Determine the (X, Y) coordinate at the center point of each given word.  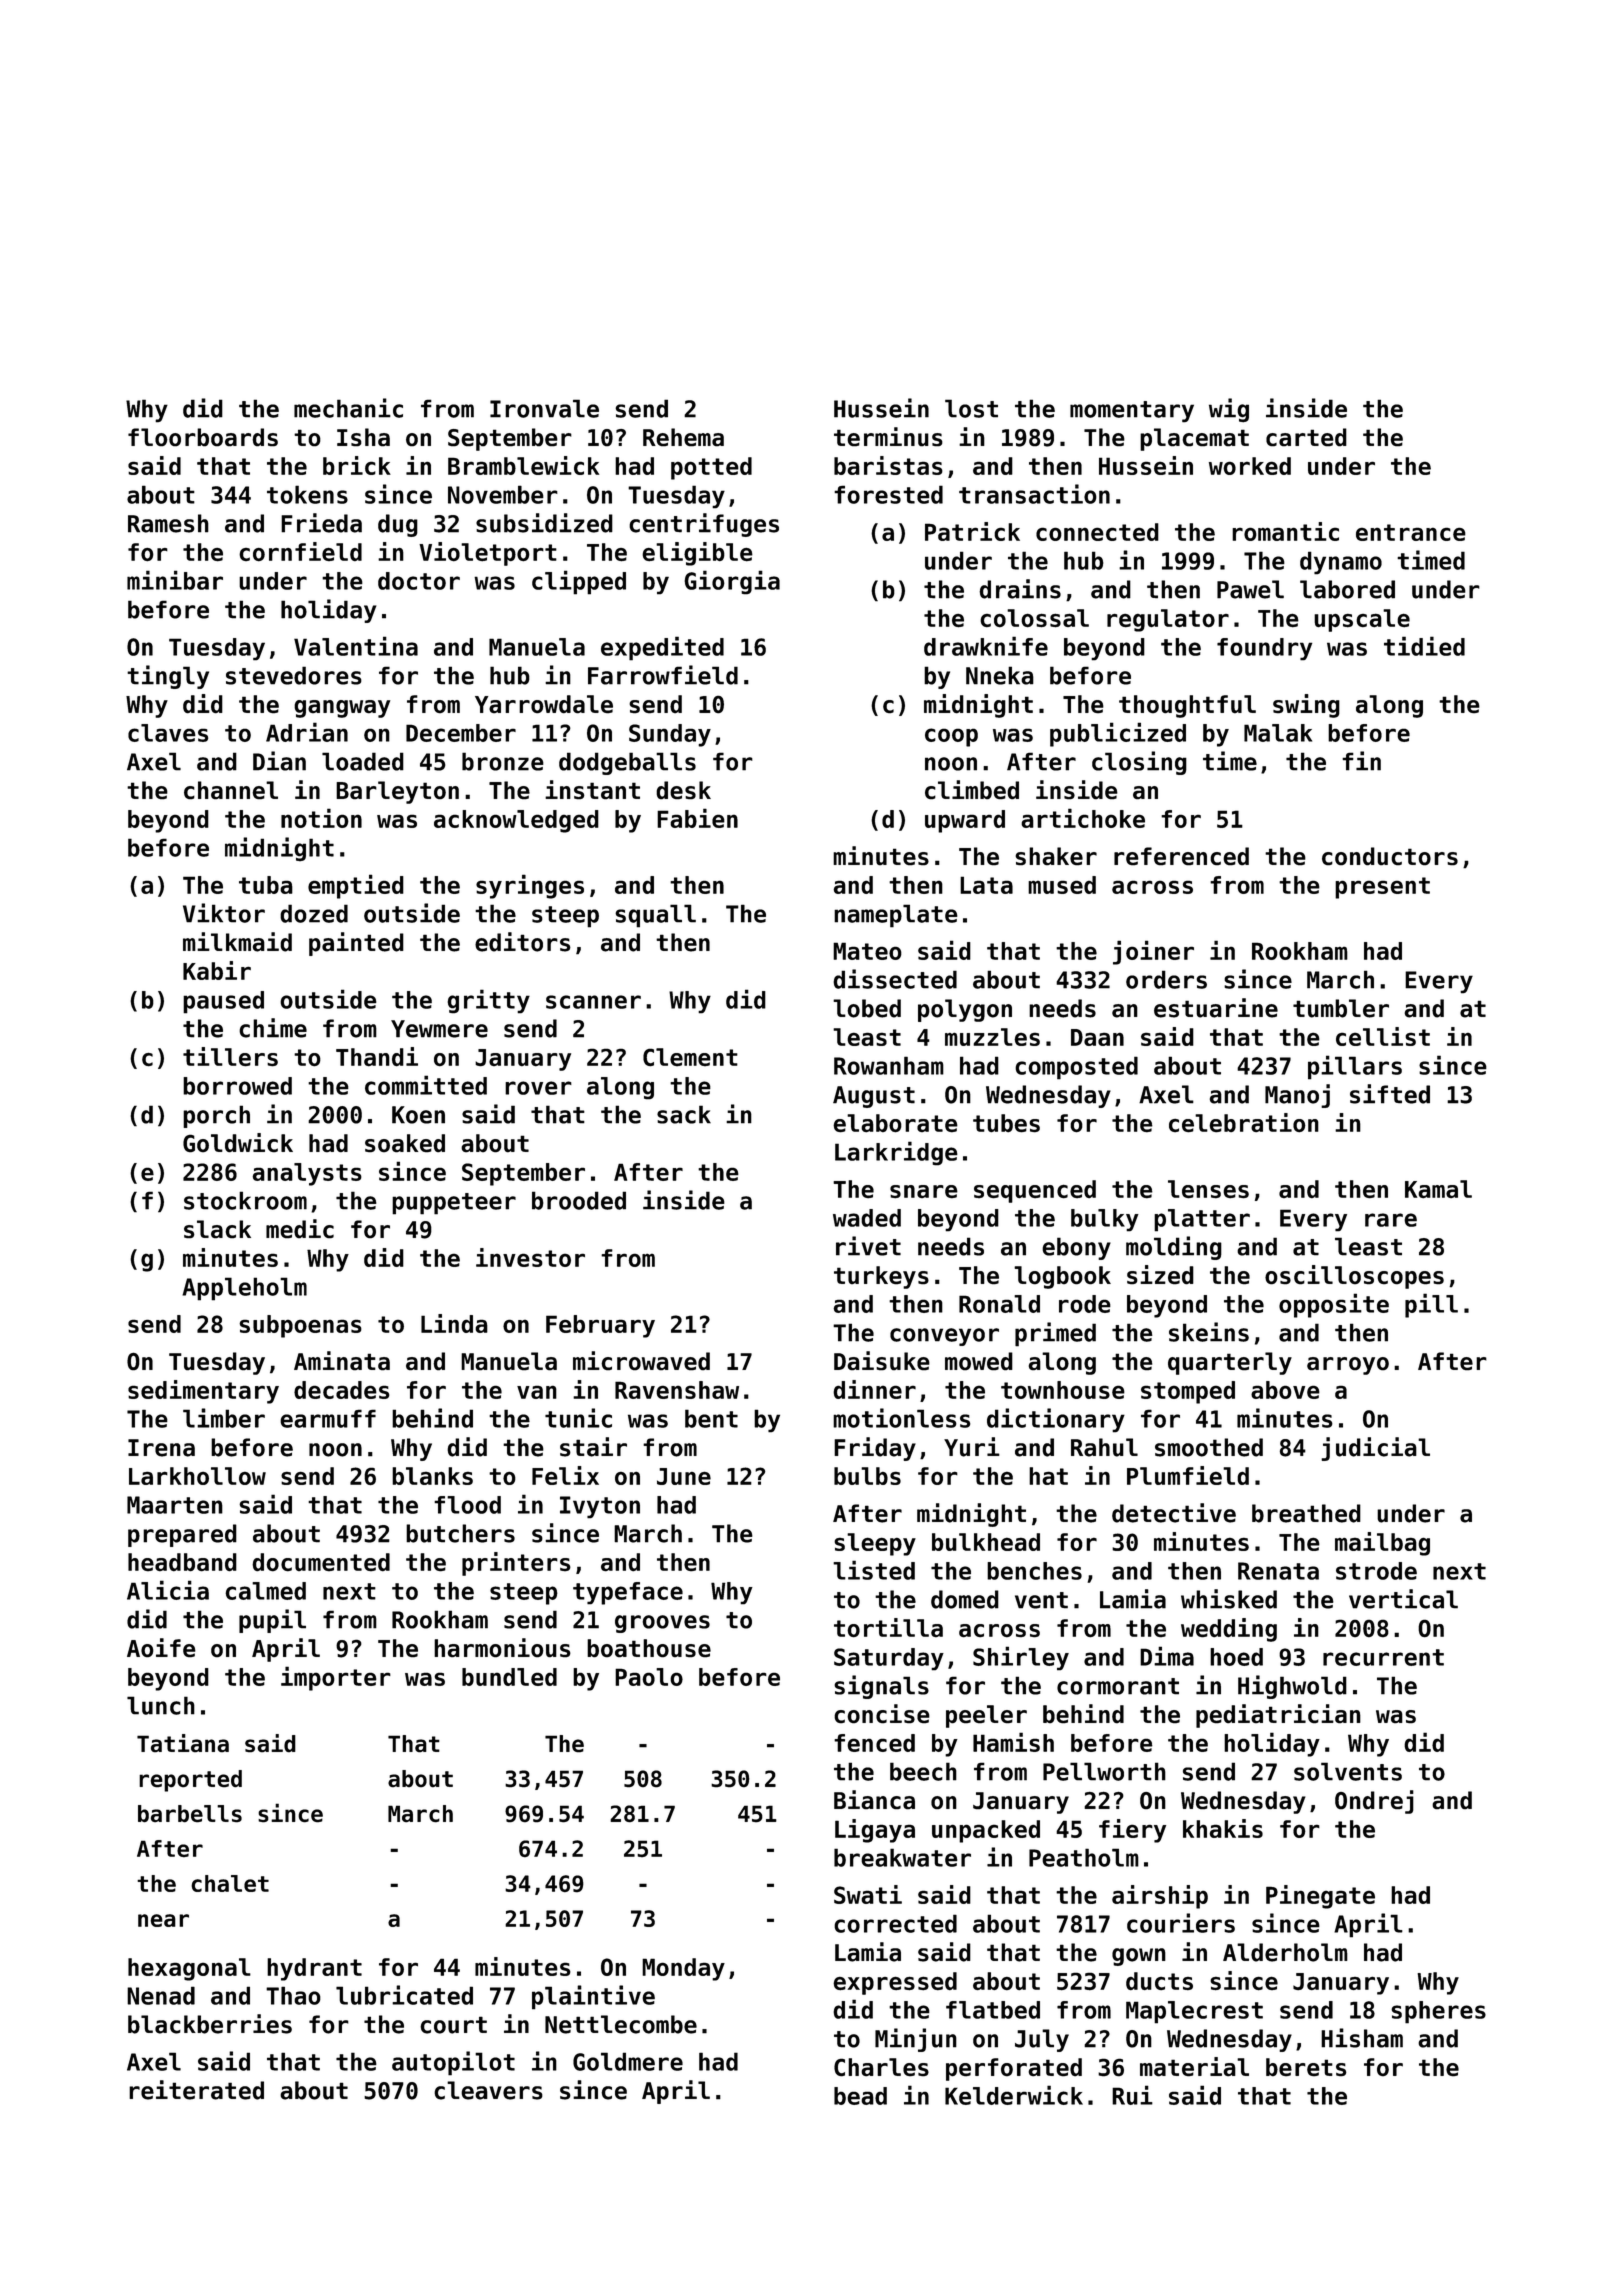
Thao (293, 1995)
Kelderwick (1014, 2095)
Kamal (1438, 1189)
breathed (1306, 1513)
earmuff (328, 1418)
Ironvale (544, 408)
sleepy (875, 1544)
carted (1306, 437)
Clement (690, 1057)
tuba (266, 885)
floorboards (203, 437)
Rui (1132, 2095)
